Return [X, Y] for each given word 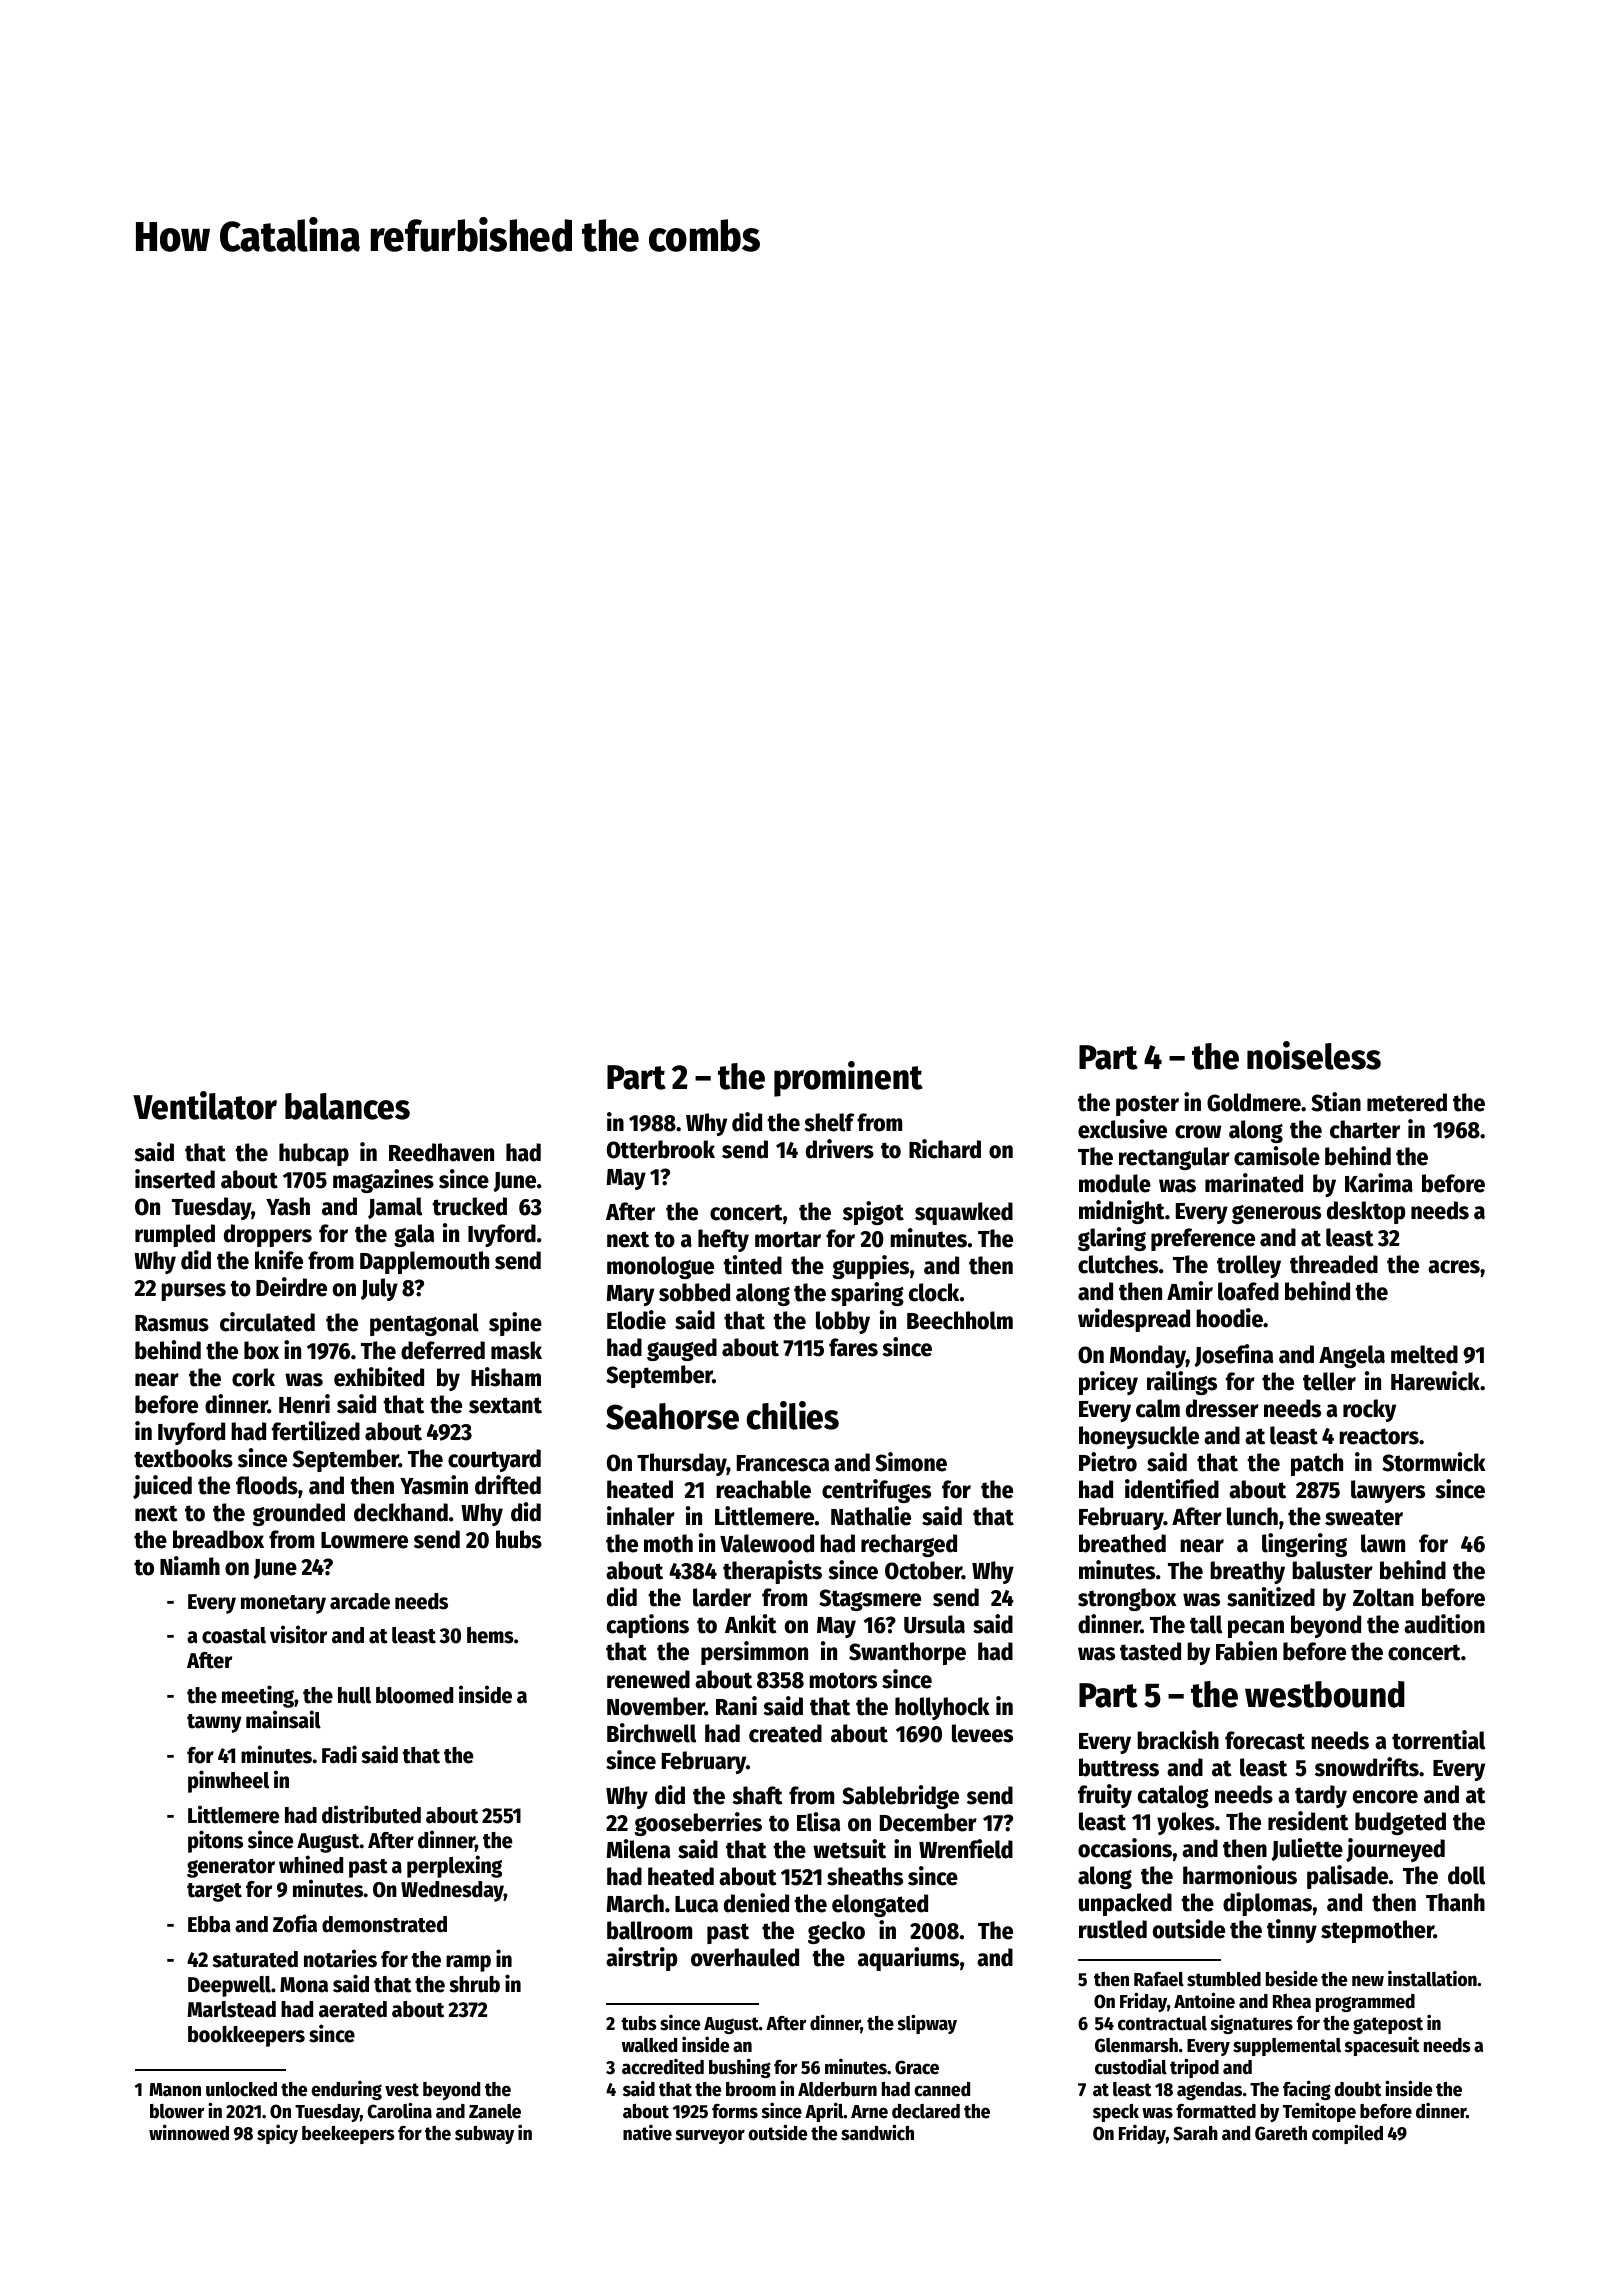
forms [735, 2111]
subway [484, 2135]
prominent [848, 1079]
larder [722, 1597]
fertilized [316, 1431]
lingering [1304, 1545]
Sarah [1195, 2133]
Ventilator [205, 1105]
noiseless [1314, 1055]
